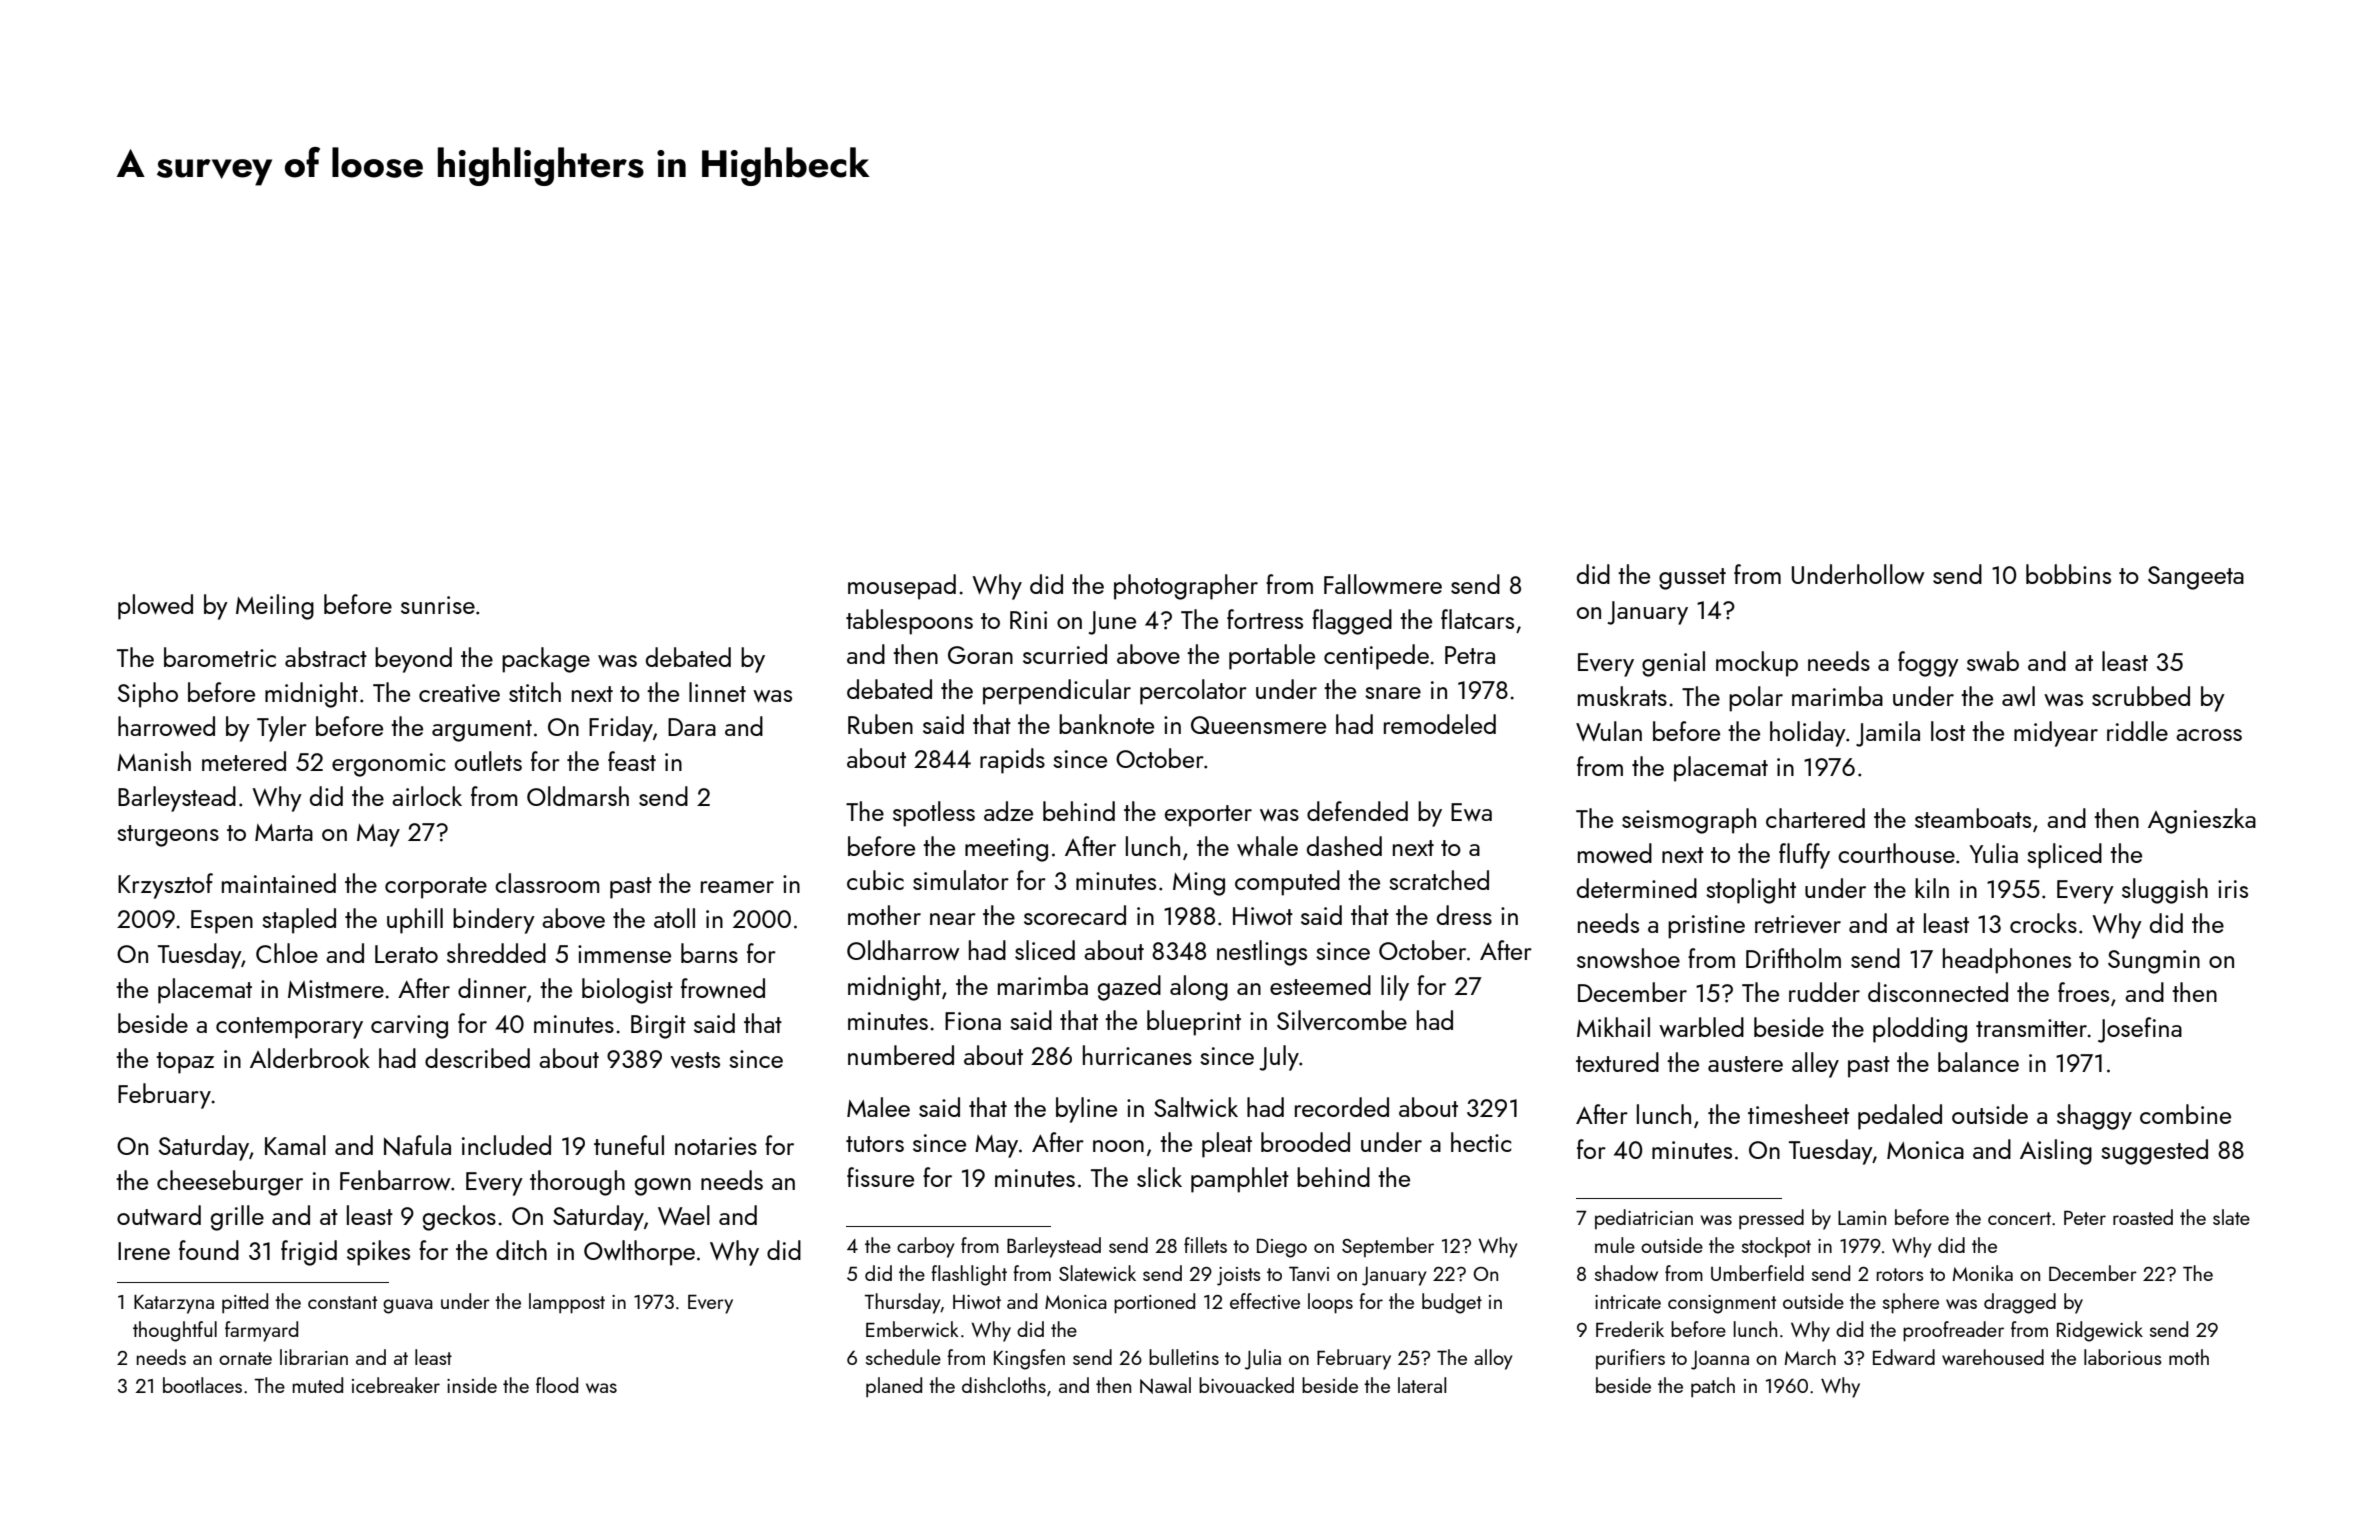  Describe the element at coordinates (154, 761) in the page. I see `Manish` at that location.
